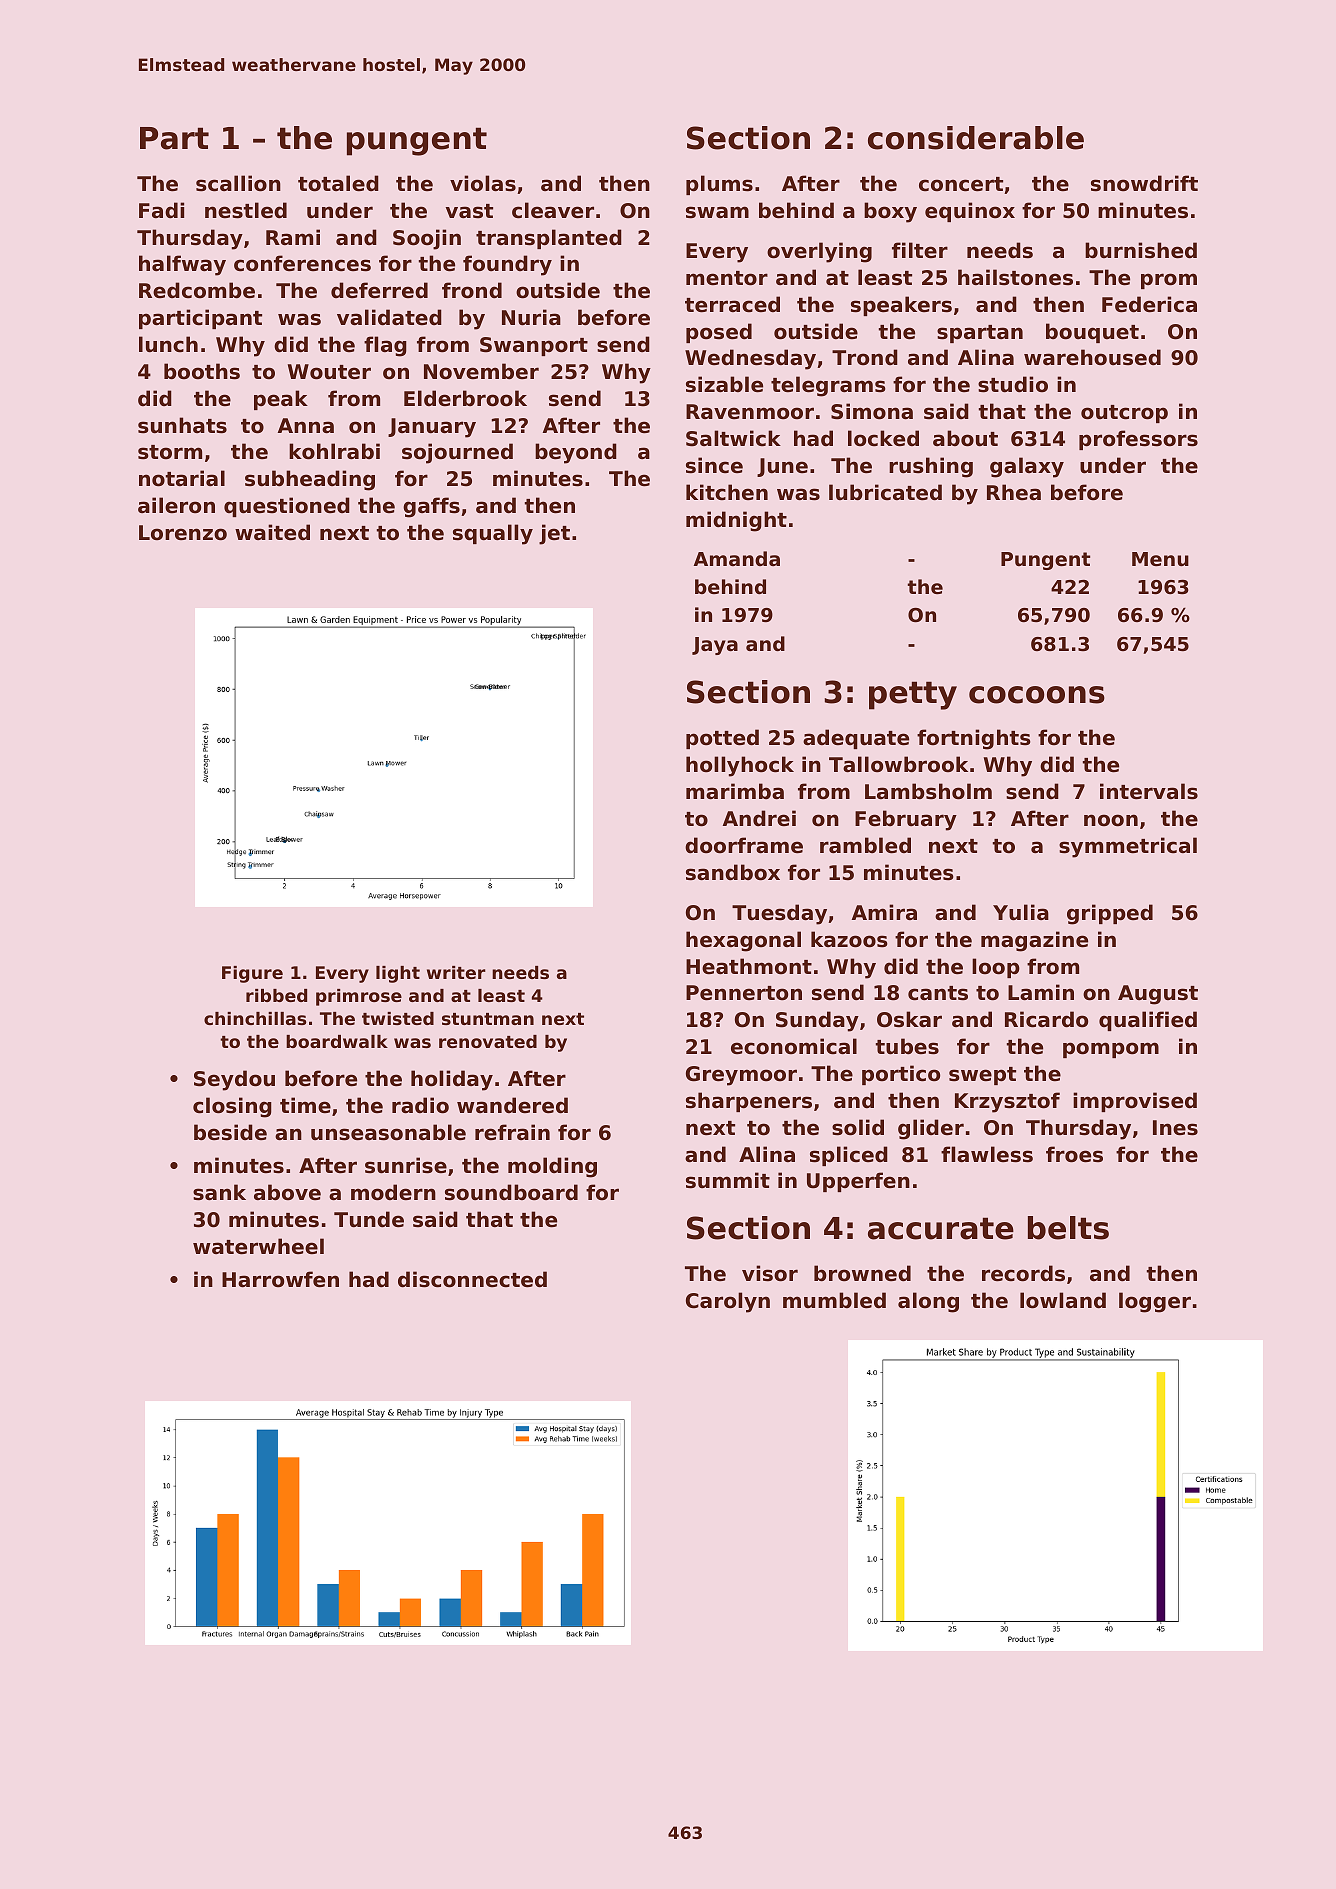 The image size is (1336, 1889). What do you see at coordinates (280, 1279) in the screenshot?
I see `Harrowfen` at bounding box center [280, 1279].
